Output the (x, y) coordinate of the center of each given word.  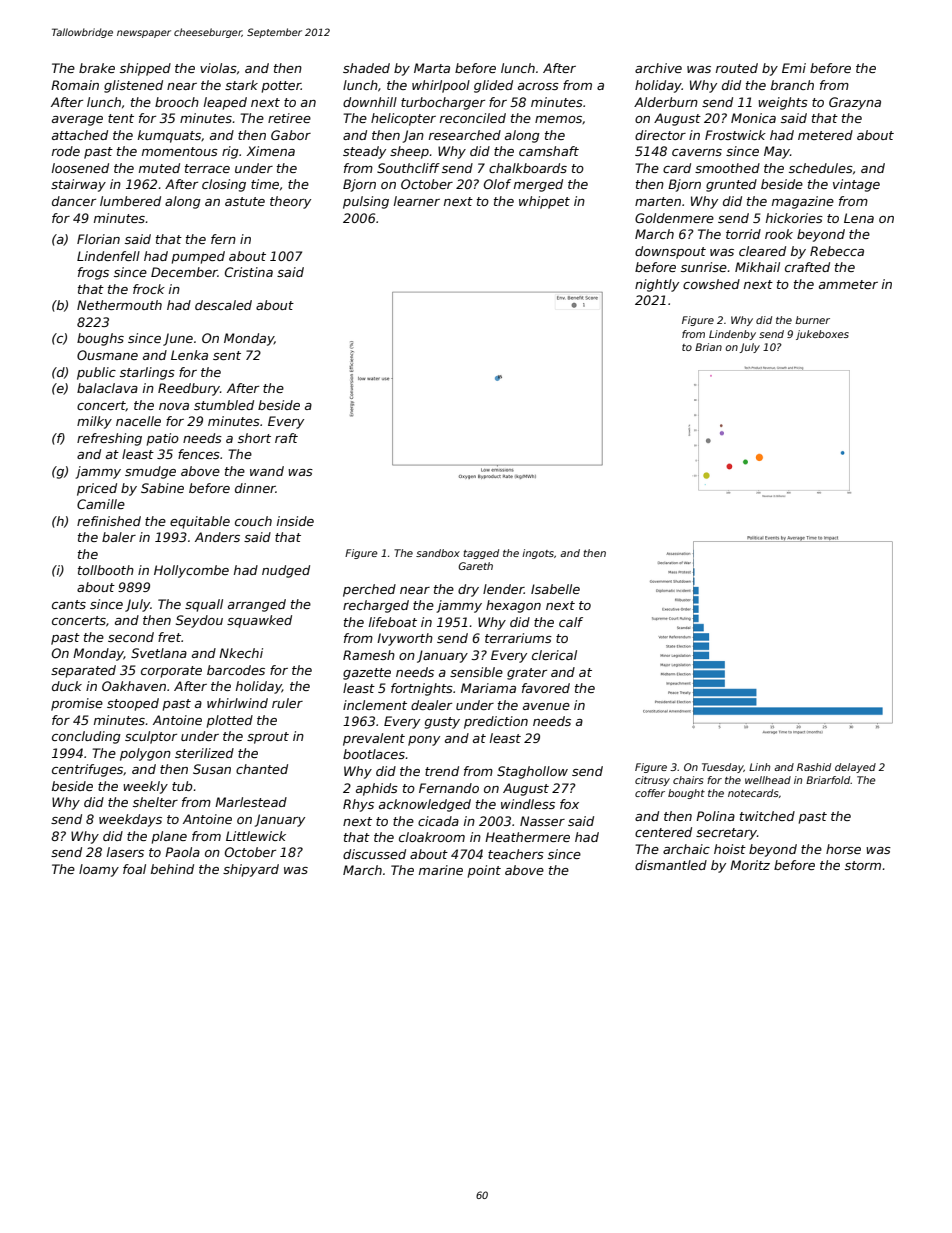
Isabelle (555, 589)
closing (224, 185)
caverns (697, 152)
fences (199, 454)
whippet (544, 202)
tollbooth (106, 570)
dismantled (671, 865)
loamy (99, 870)
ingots (538, 554)
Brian (708, 347)
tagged (481, 554)
